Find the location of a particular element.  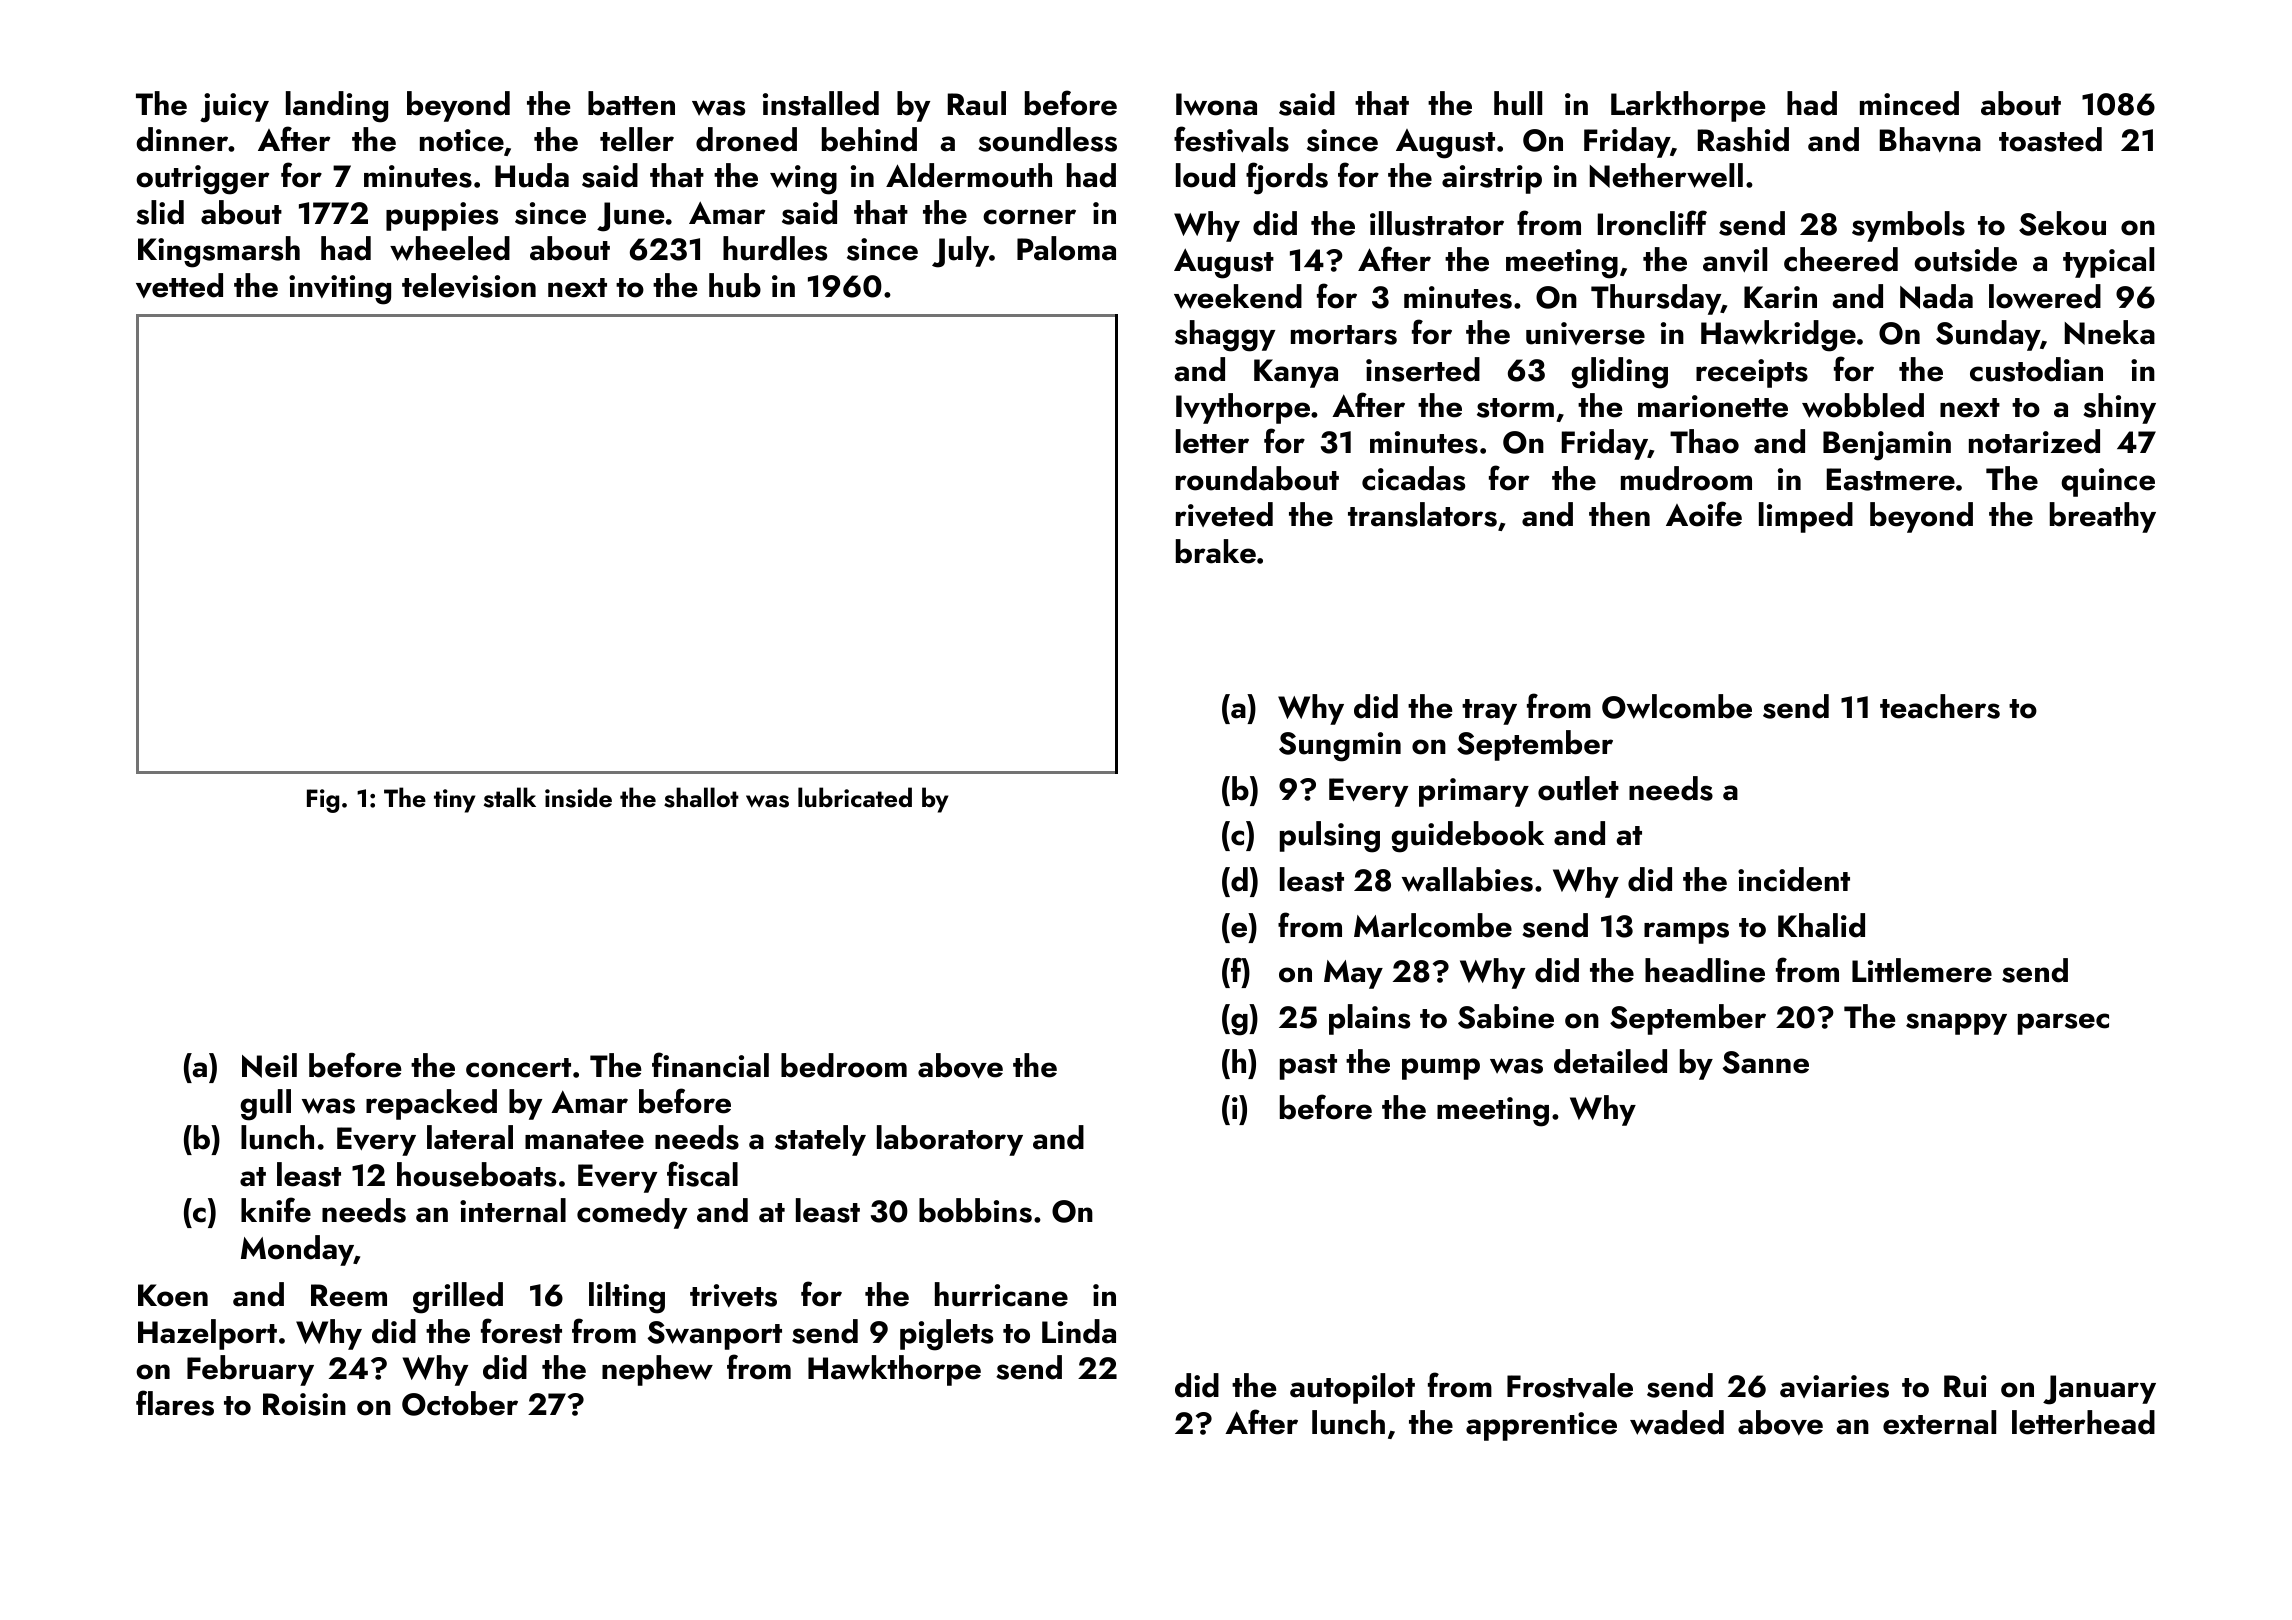

Sungmin is located at coordinates (1340, 747).
